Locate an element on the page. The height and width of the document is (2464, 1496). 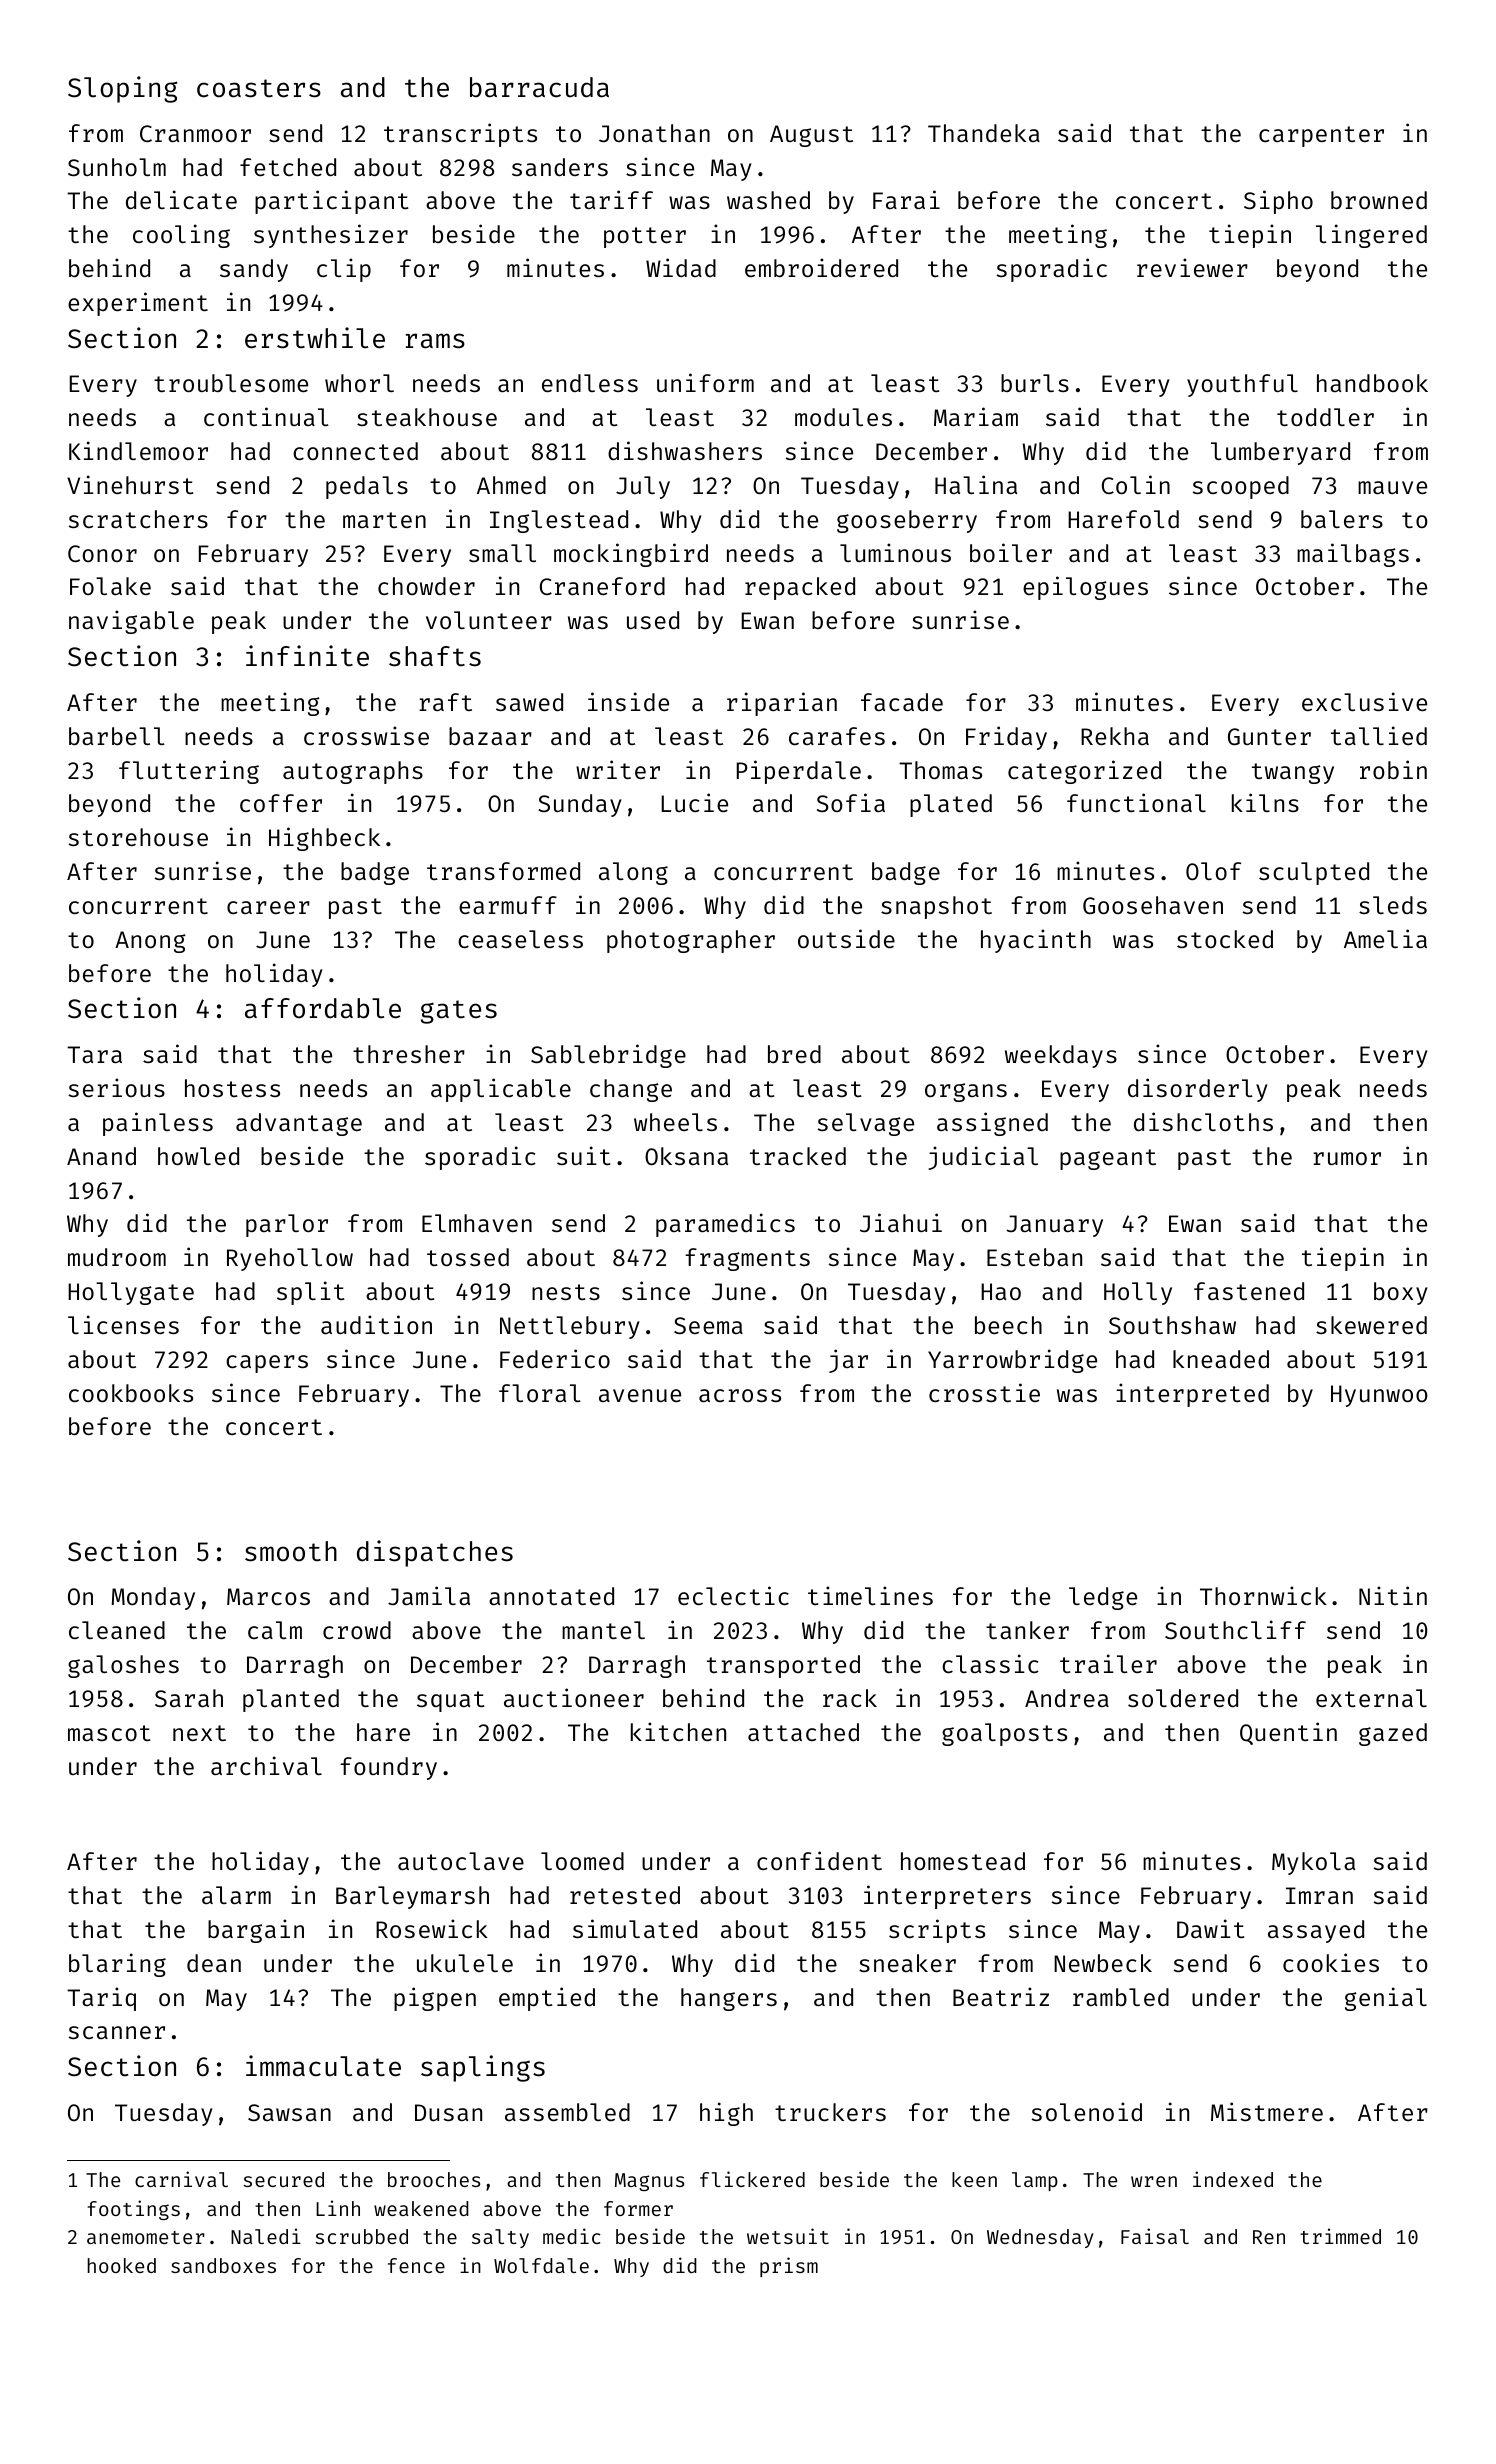
scooped is located at coordinates (1241, 487).
